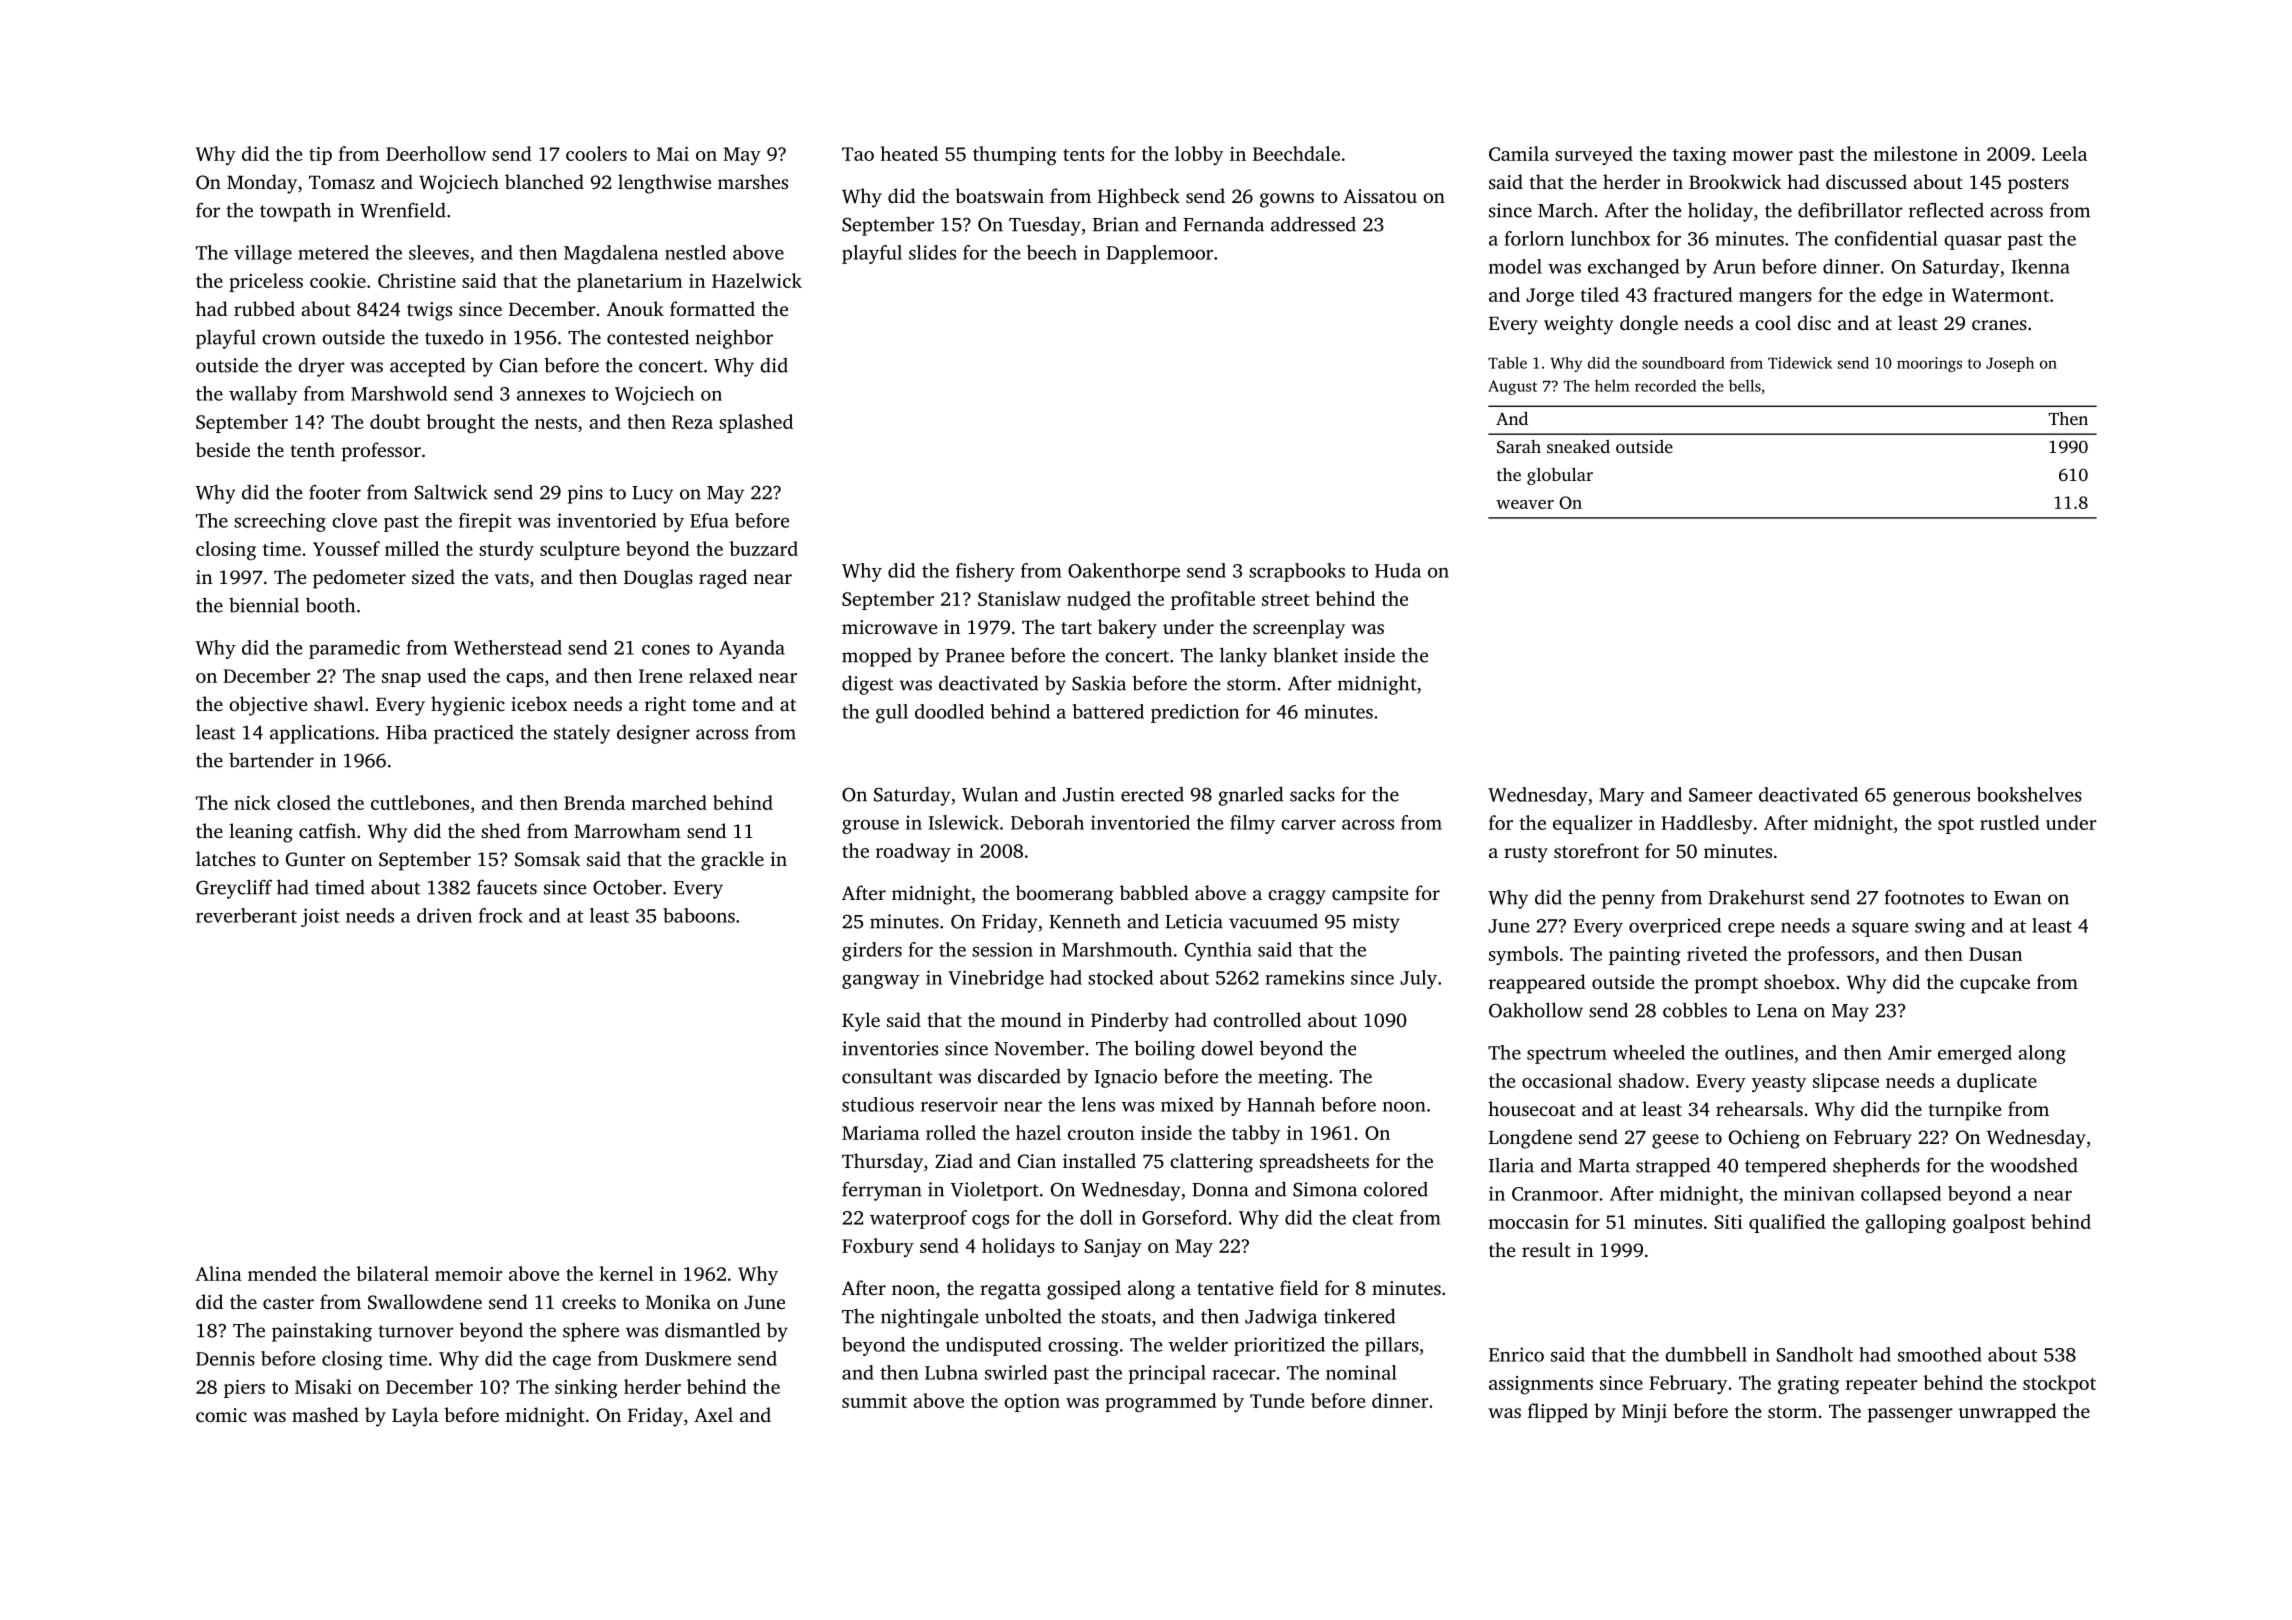 This screenshot has width=2292, height=1620. I want to click on sneaked, so click(1578, 446).
